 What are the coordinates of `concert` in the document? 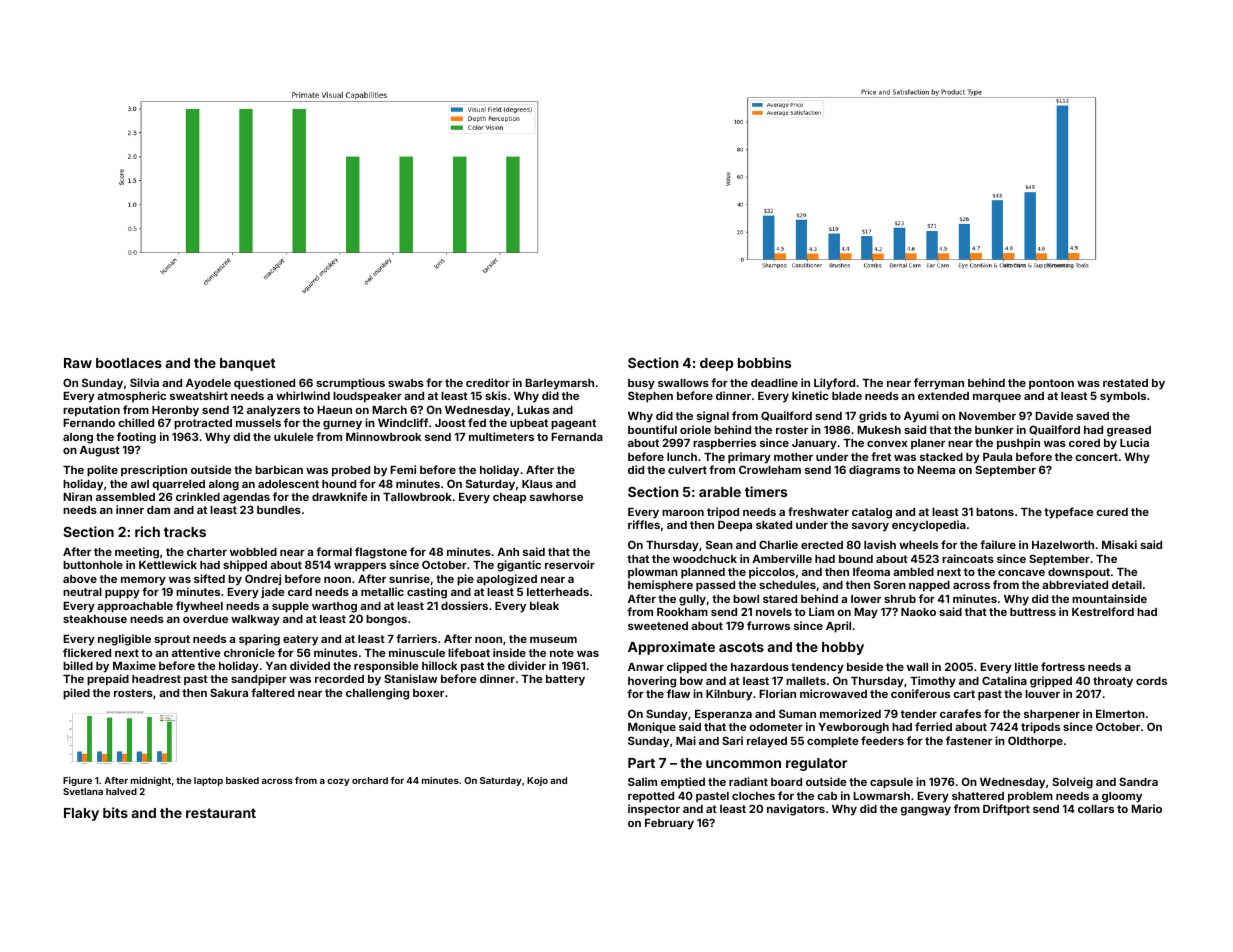 It's located at (1096, 457).
